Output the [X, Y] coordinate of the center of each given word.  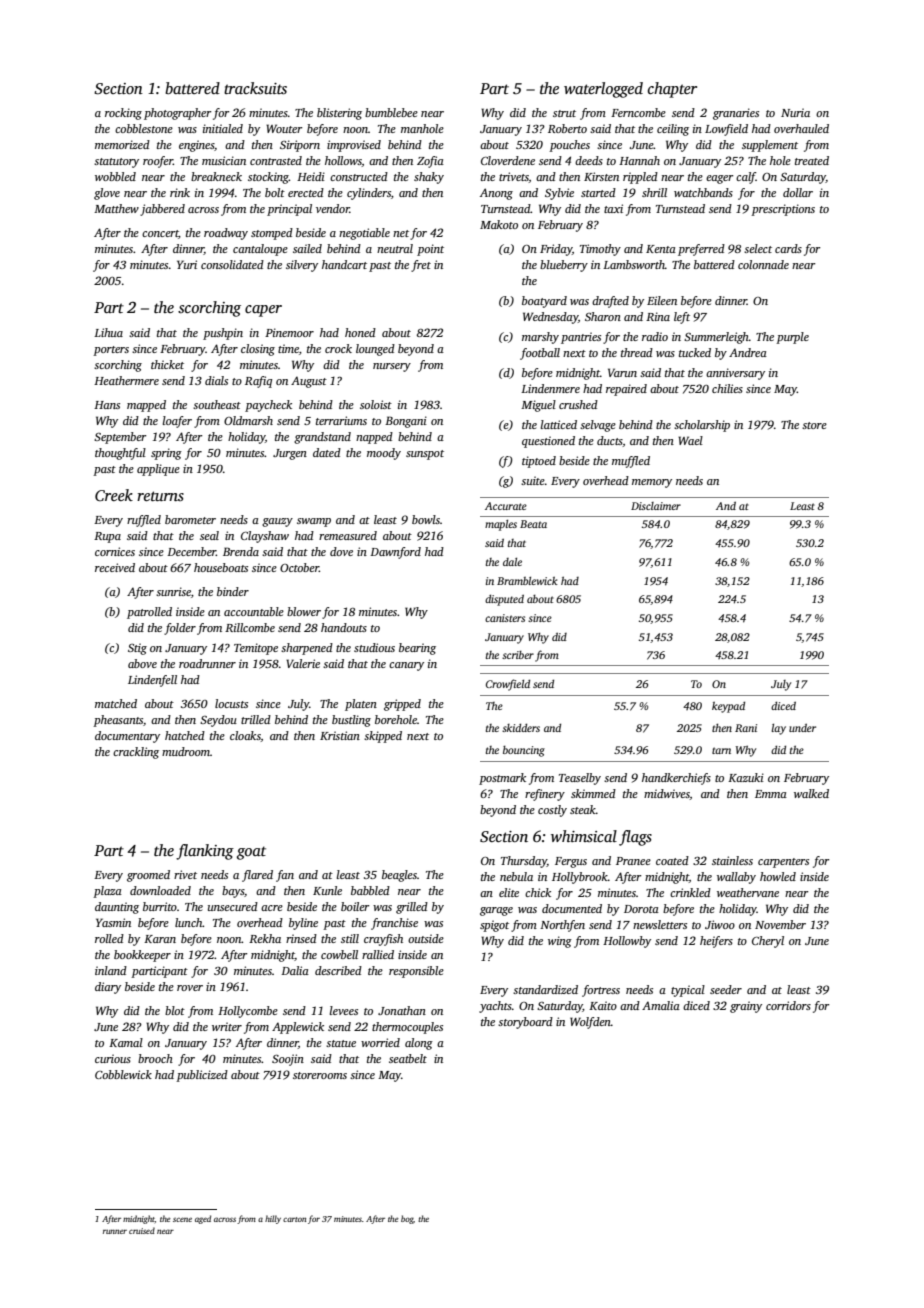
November [780, 924]
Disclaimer [656, 506]
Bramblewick [527, 581]
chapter [672, 90]
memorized [122, 144]
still [350, 938]
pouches [569, 146]
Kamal [126, 1042]
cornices [115, 551]
